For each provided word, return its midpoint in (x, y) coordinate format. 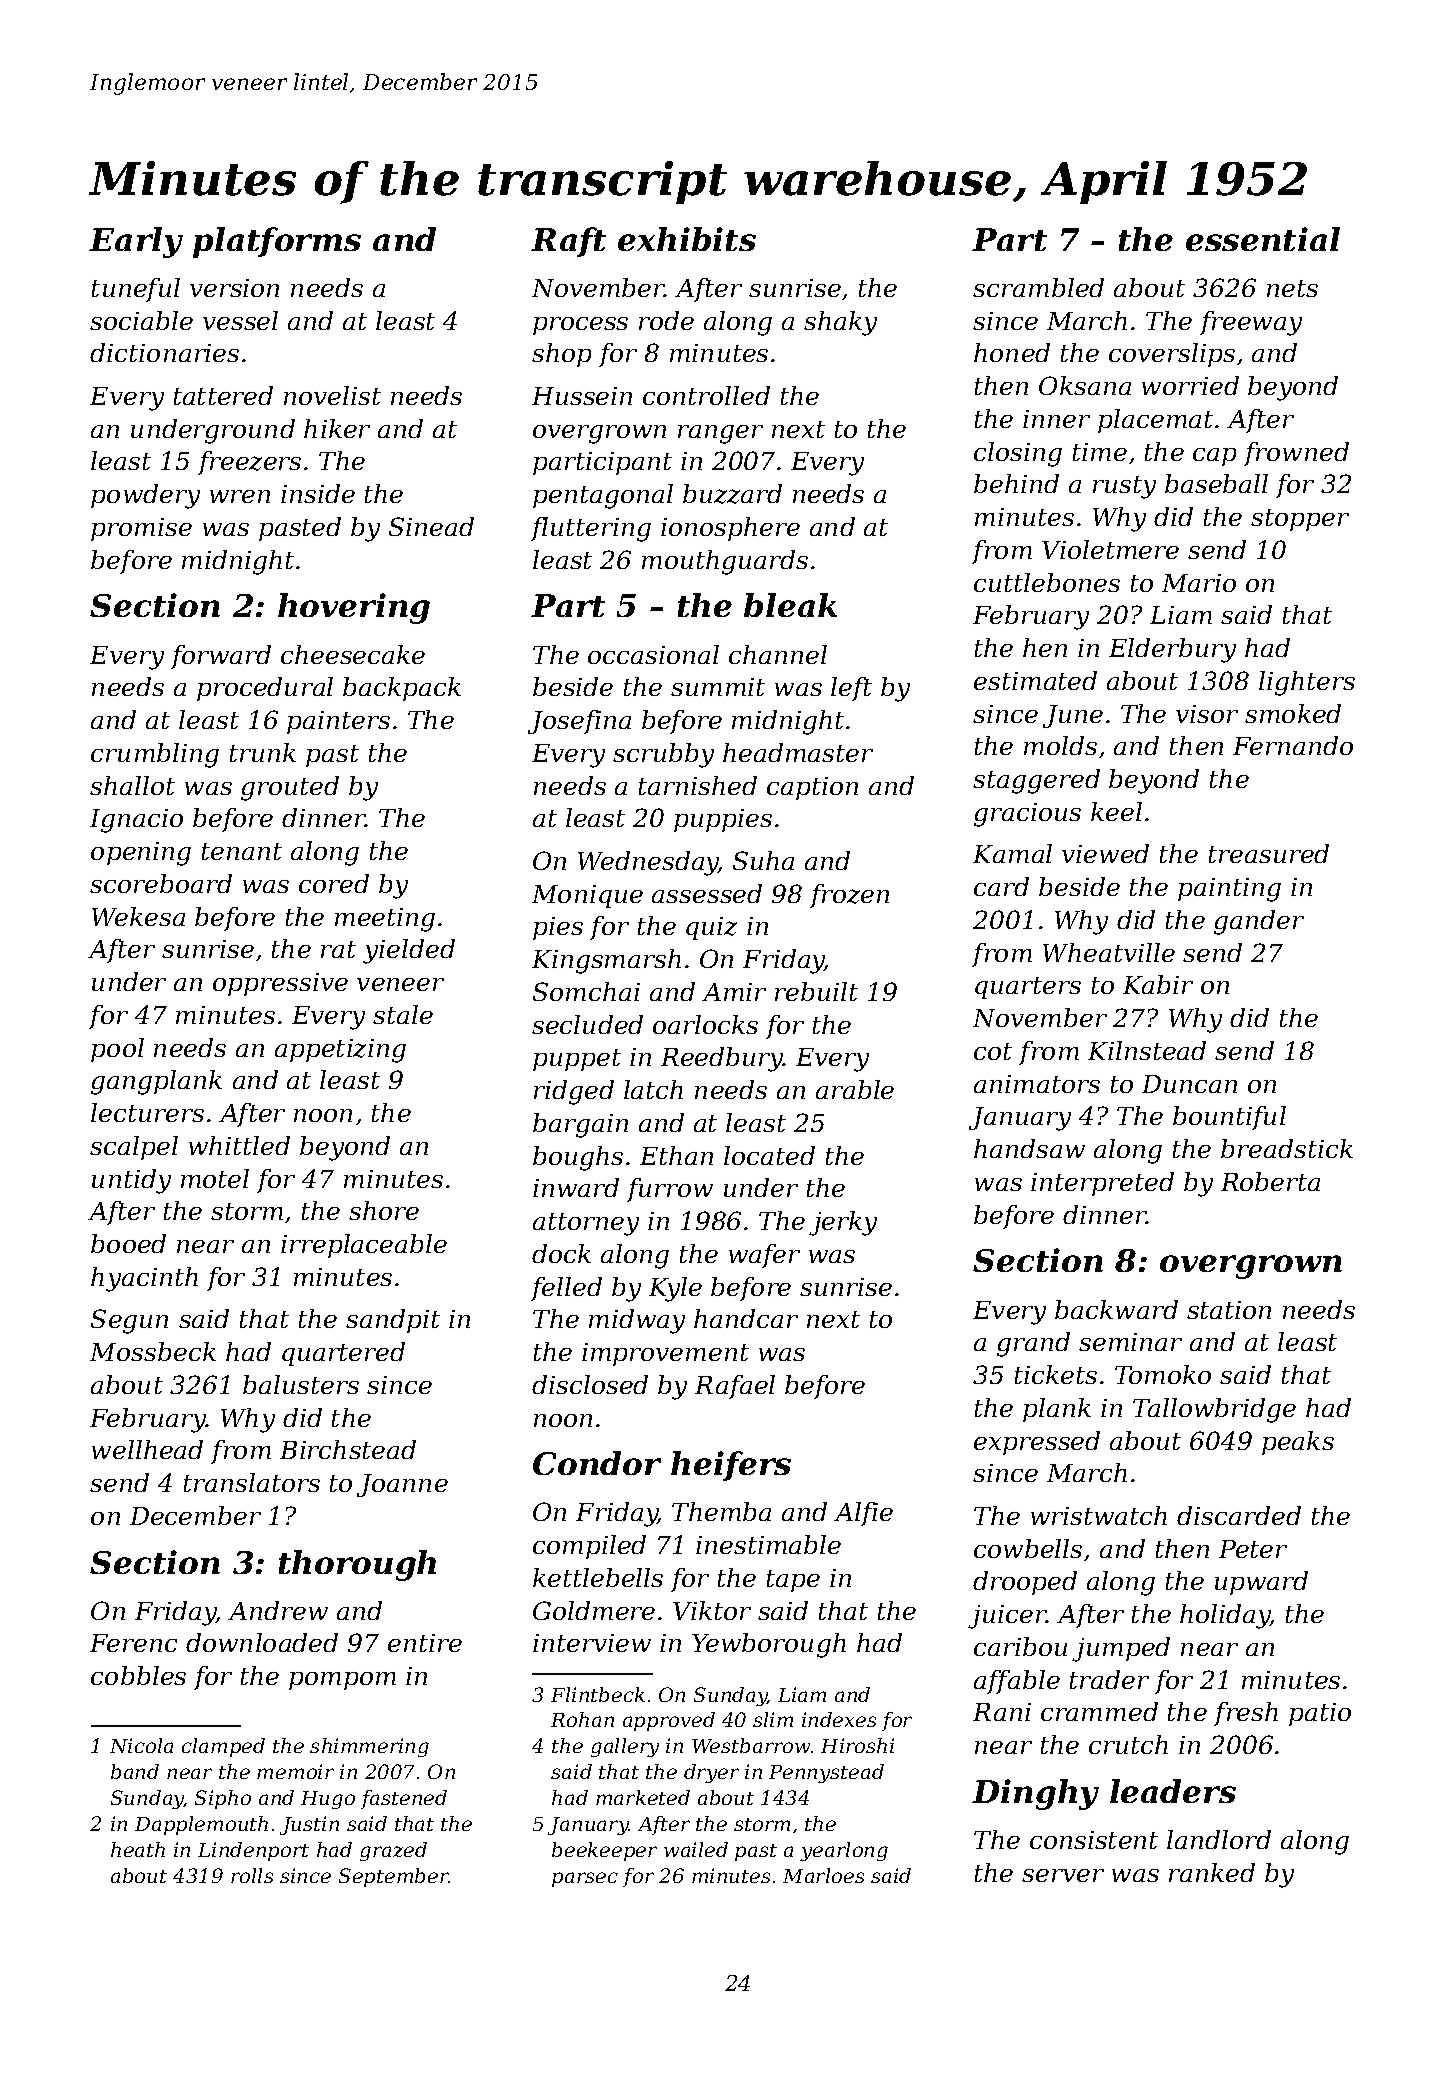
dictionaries (164, 352)
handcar (746, 1318)
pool (117, 1050)
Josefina (579, 722)
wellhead (147, 1449)
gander (1259, 922)
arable (855, 1089)
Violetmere (1110, 549)
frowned (1296, 454)
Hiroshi (857, 1745)
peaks (1298, 1443)
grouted (290, 788)
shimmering (369, 1747)
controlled (706, 395)
